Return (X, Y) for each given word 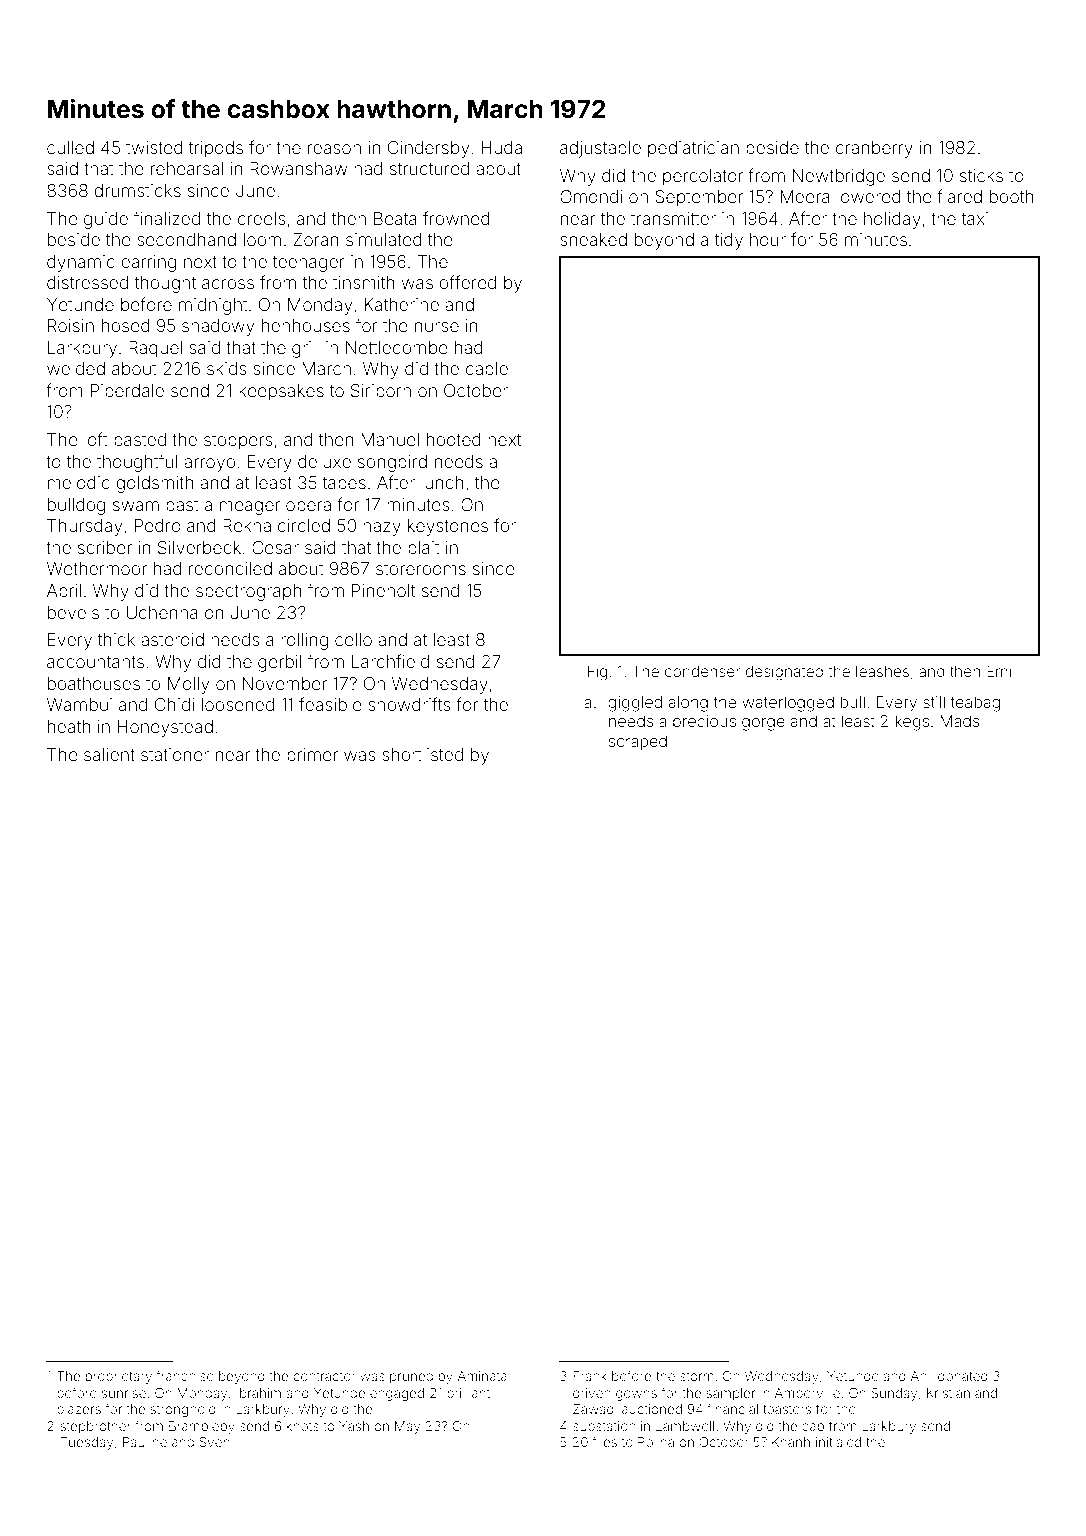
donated (963, 1376)
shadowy (218, 327)
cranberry (874, 149)
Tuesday (86, 1443)
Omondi (591, 196)
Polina (656, 1442)
